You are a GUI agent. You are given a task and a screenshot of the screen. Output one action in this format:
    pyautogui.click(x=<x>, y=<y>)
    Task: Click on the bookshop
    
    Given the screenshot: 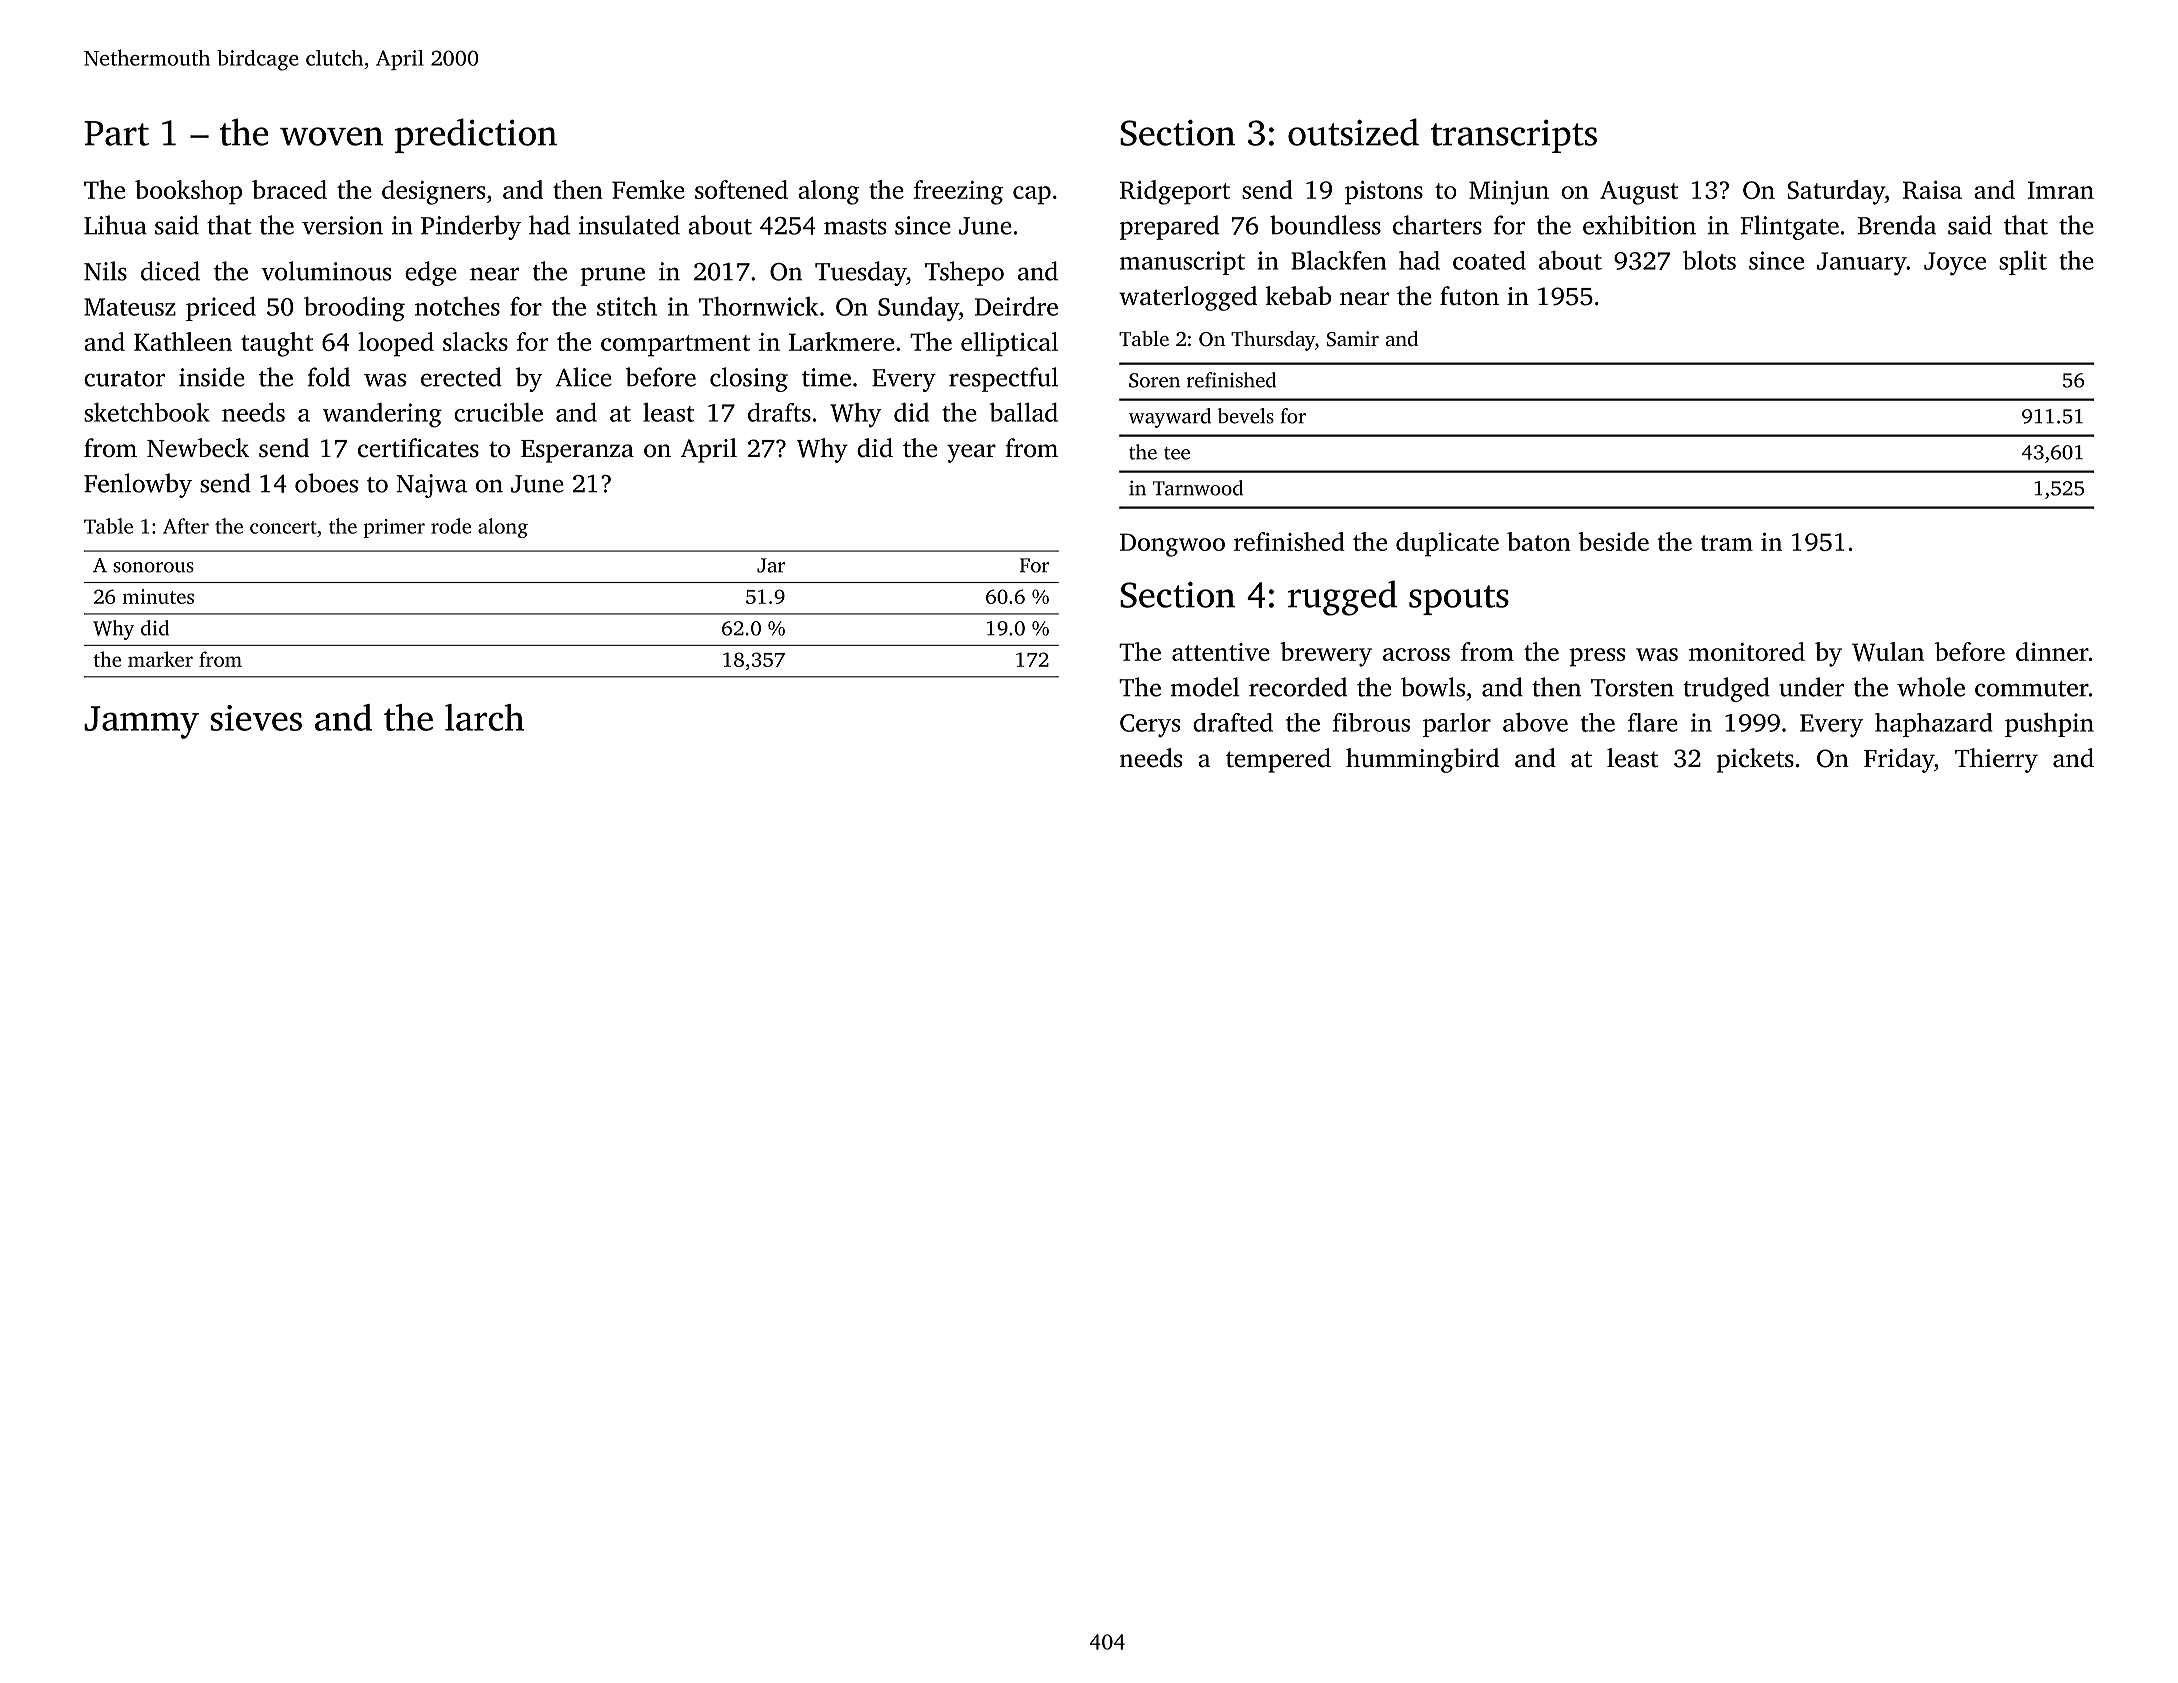 What is the action you would take?
    pyautogui.click(x=188, y=192)
